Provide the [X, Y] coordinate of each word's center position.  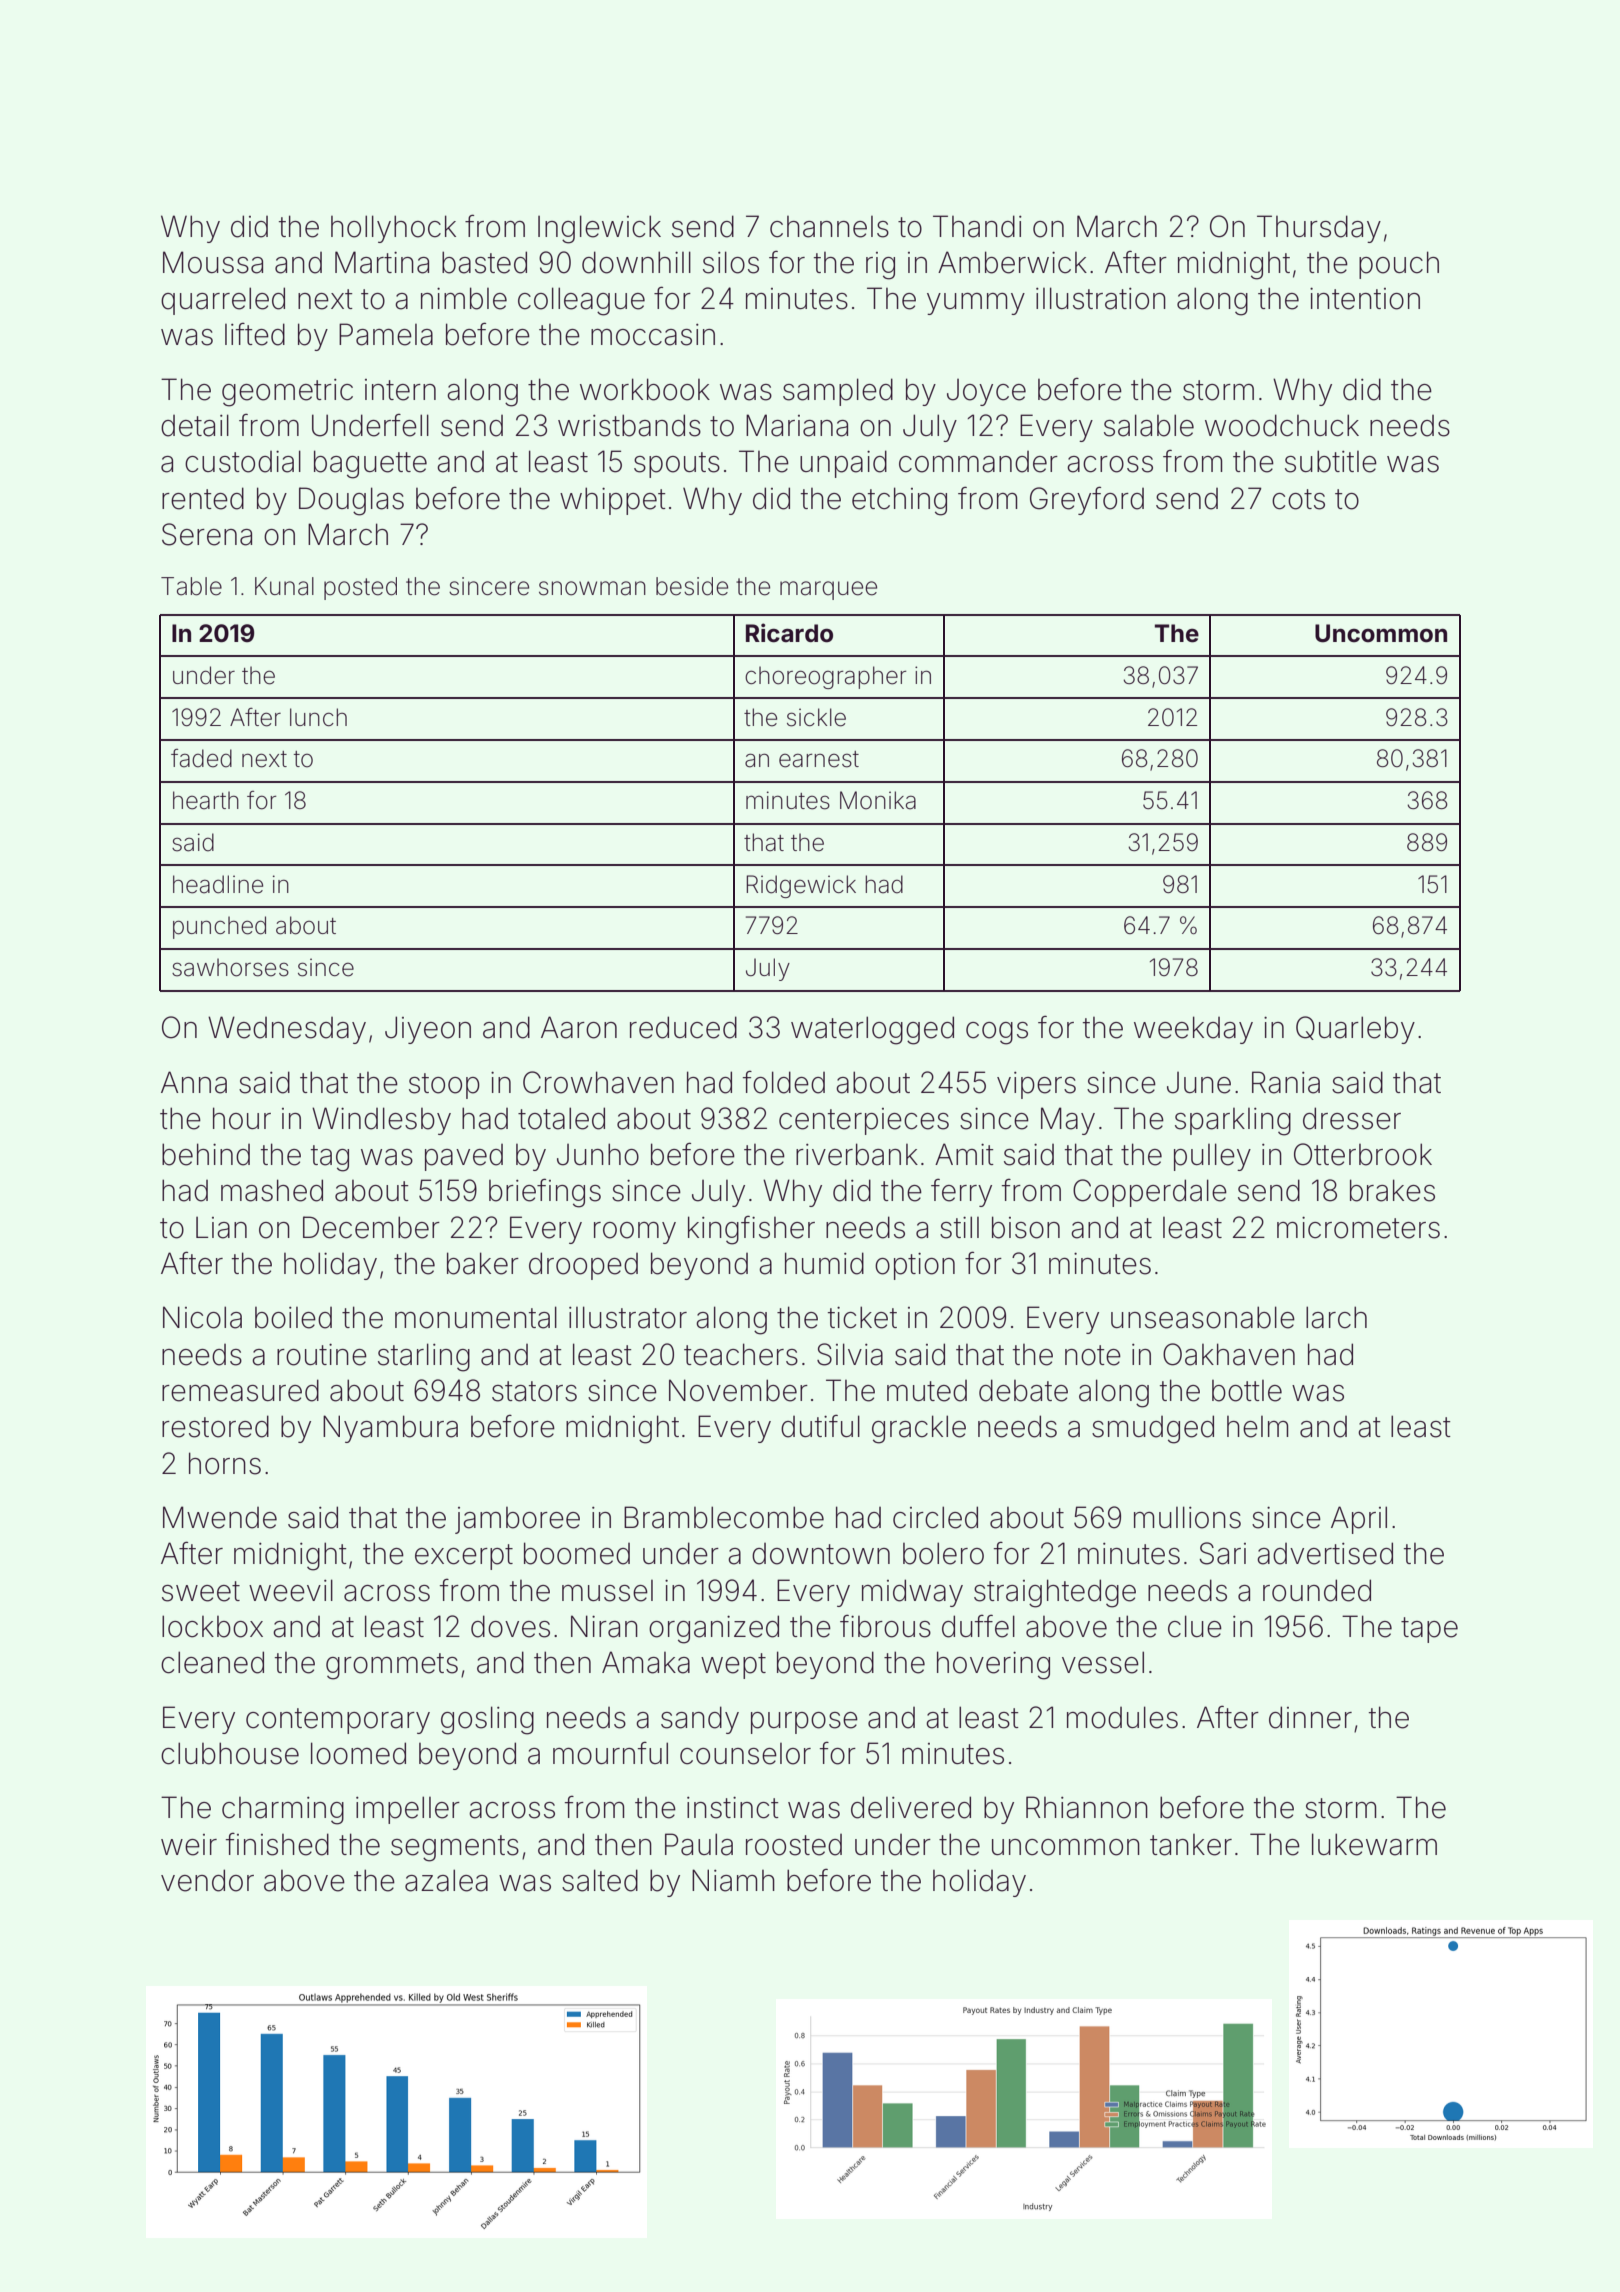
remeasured [240, 1390]
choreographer [826, 677]
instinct [733, 1808]
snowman [592, 588]
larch [1336, 1317]
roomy [635, 1233]
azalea [446, 1880]
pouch [1399, 265]
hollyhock [393, 229]
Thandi [977, 226]
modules [1122, 1717]
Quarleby [1355, 1030]
